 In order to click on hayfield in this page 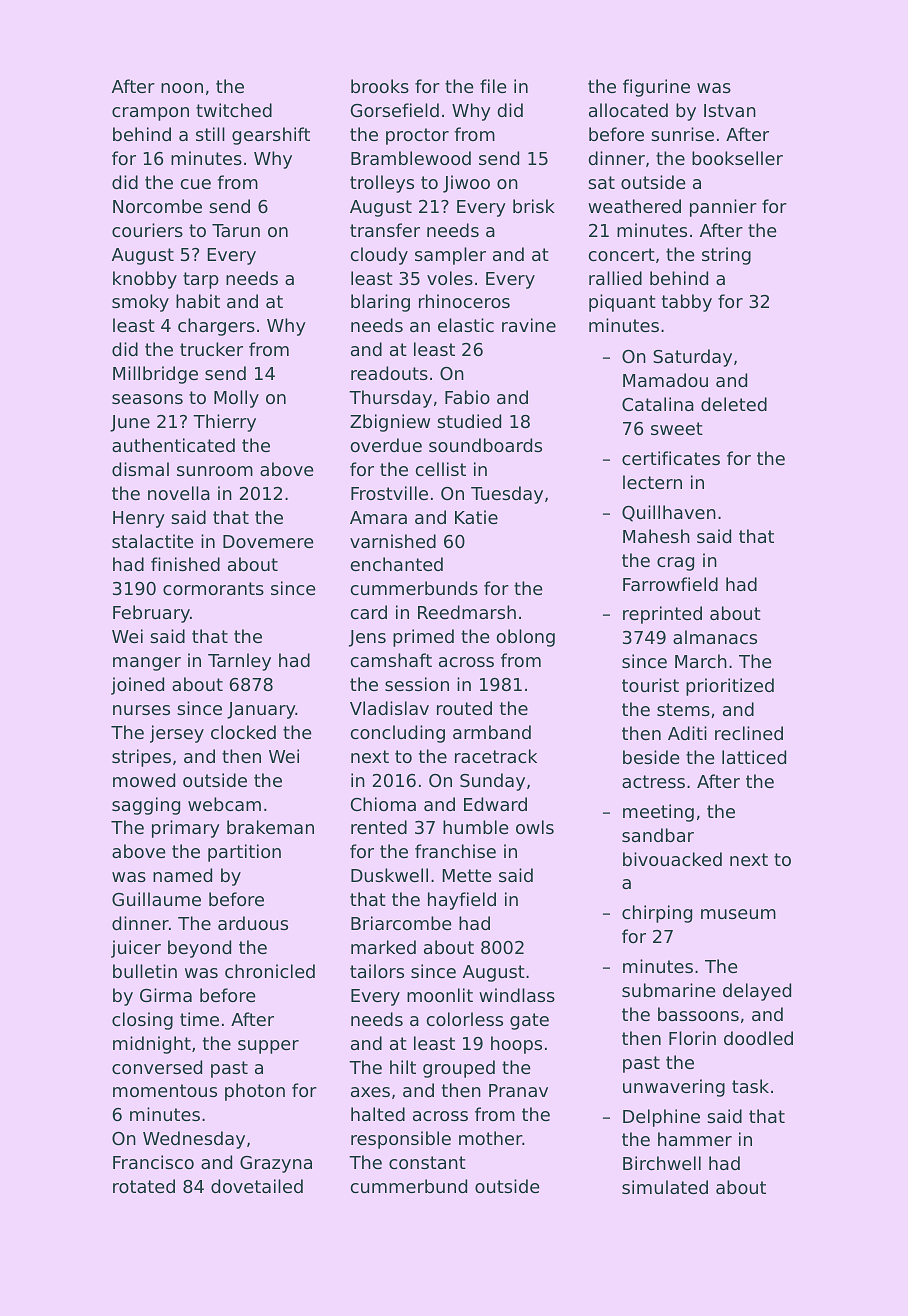, I will do `click(462, 901)`.
